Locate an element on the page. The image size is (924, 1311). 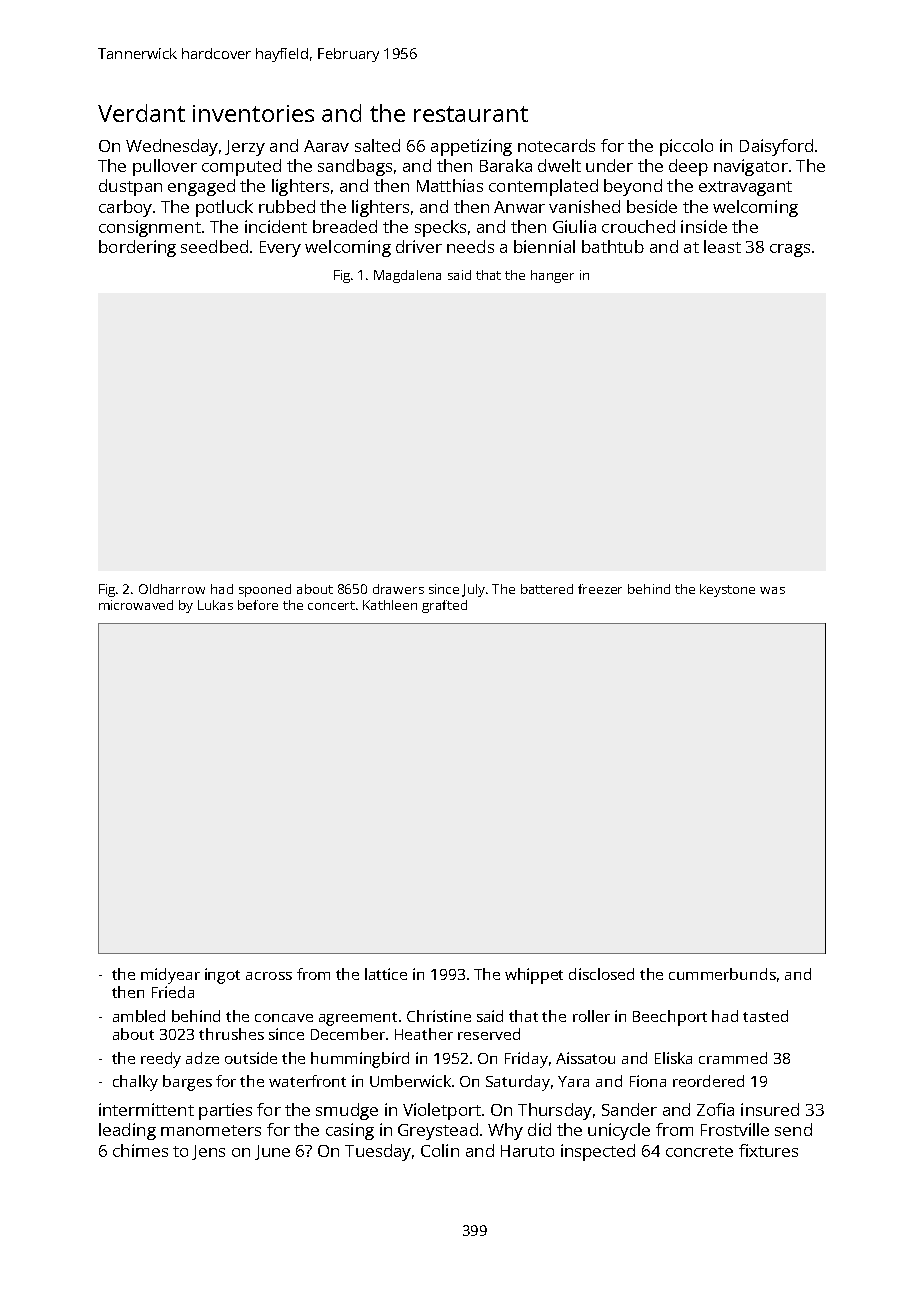
Daisyford is located at coordinates (776, 147).
